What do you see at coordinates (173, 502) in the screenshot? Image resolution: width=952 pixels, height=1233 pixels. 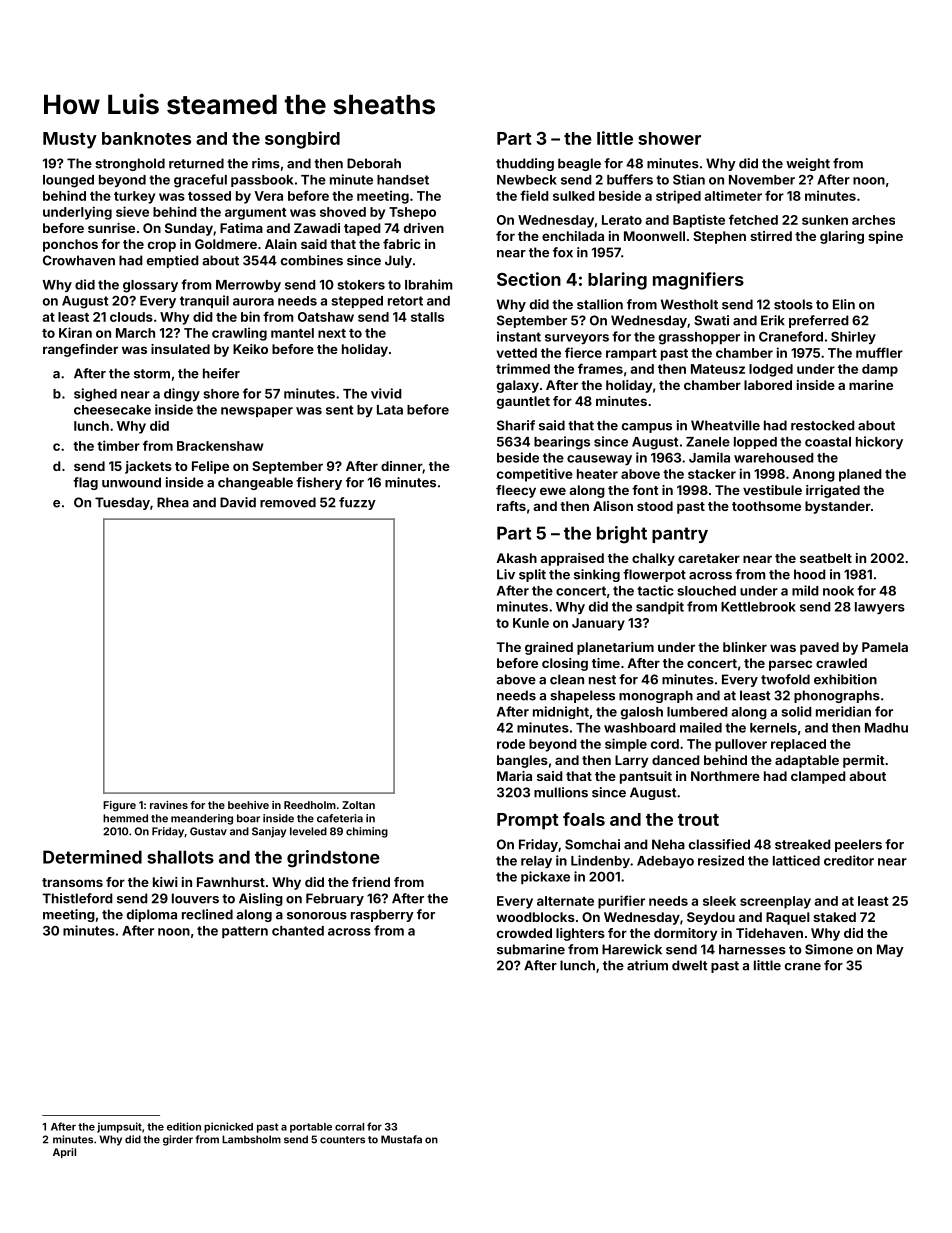 I see `Rhea` at bounding box center [173, 502].
